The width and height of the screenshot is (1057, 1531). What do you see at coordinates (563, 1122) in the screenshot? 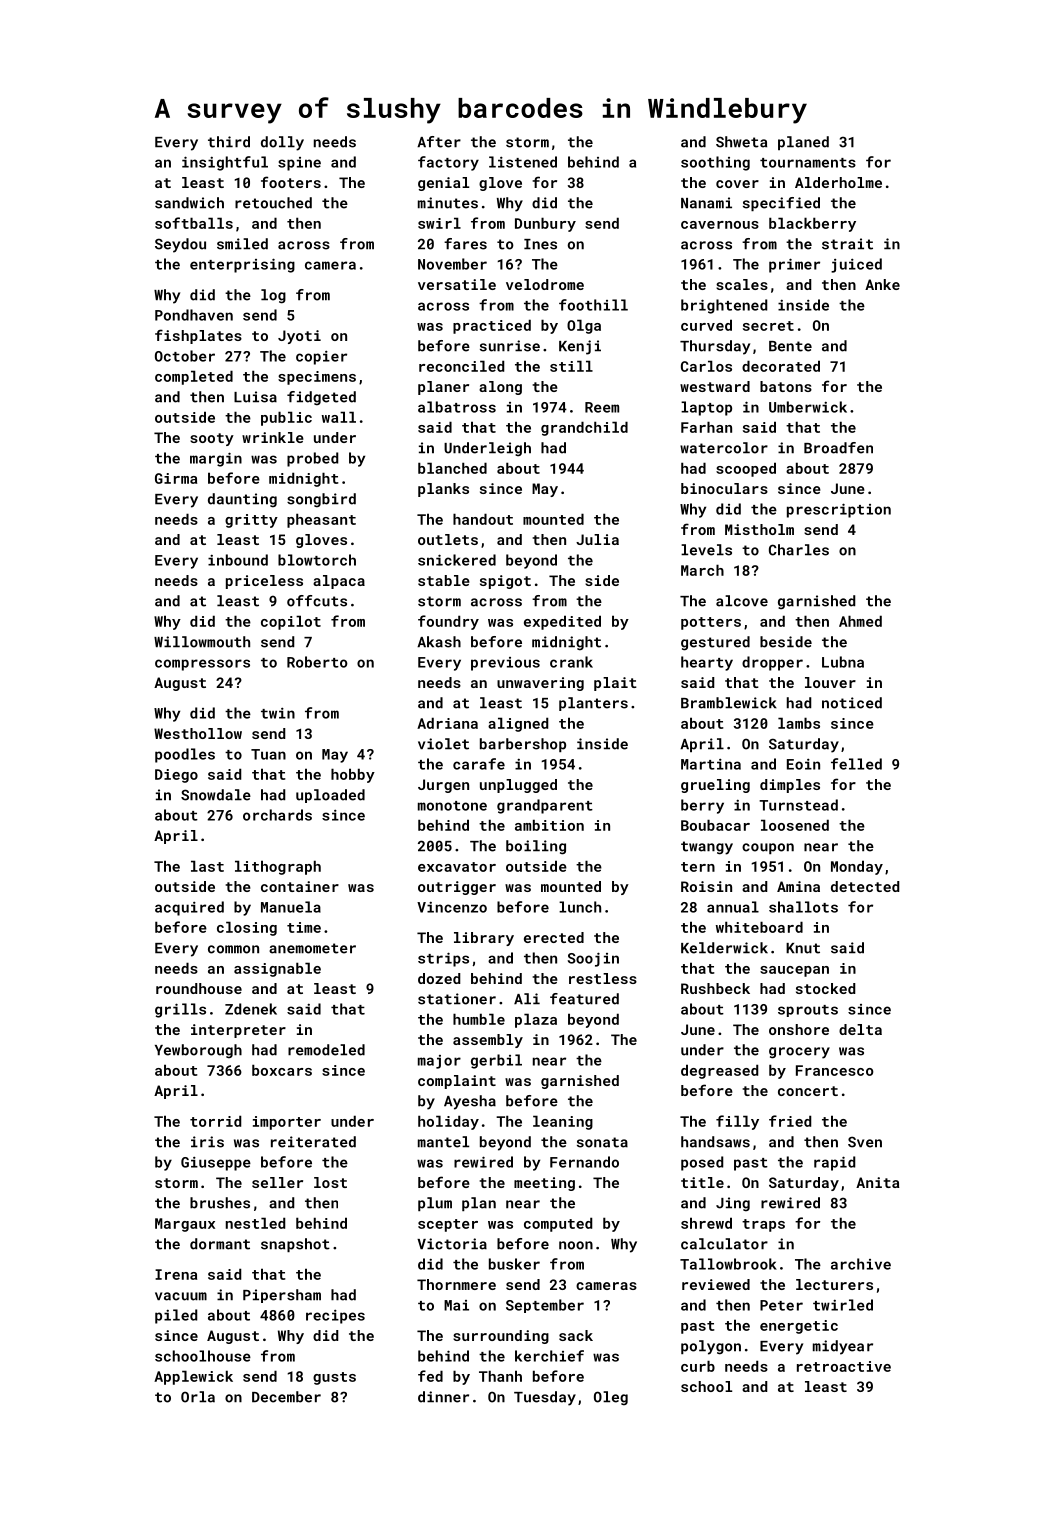
I see `leaning` at bounding box center [563, 1122].
